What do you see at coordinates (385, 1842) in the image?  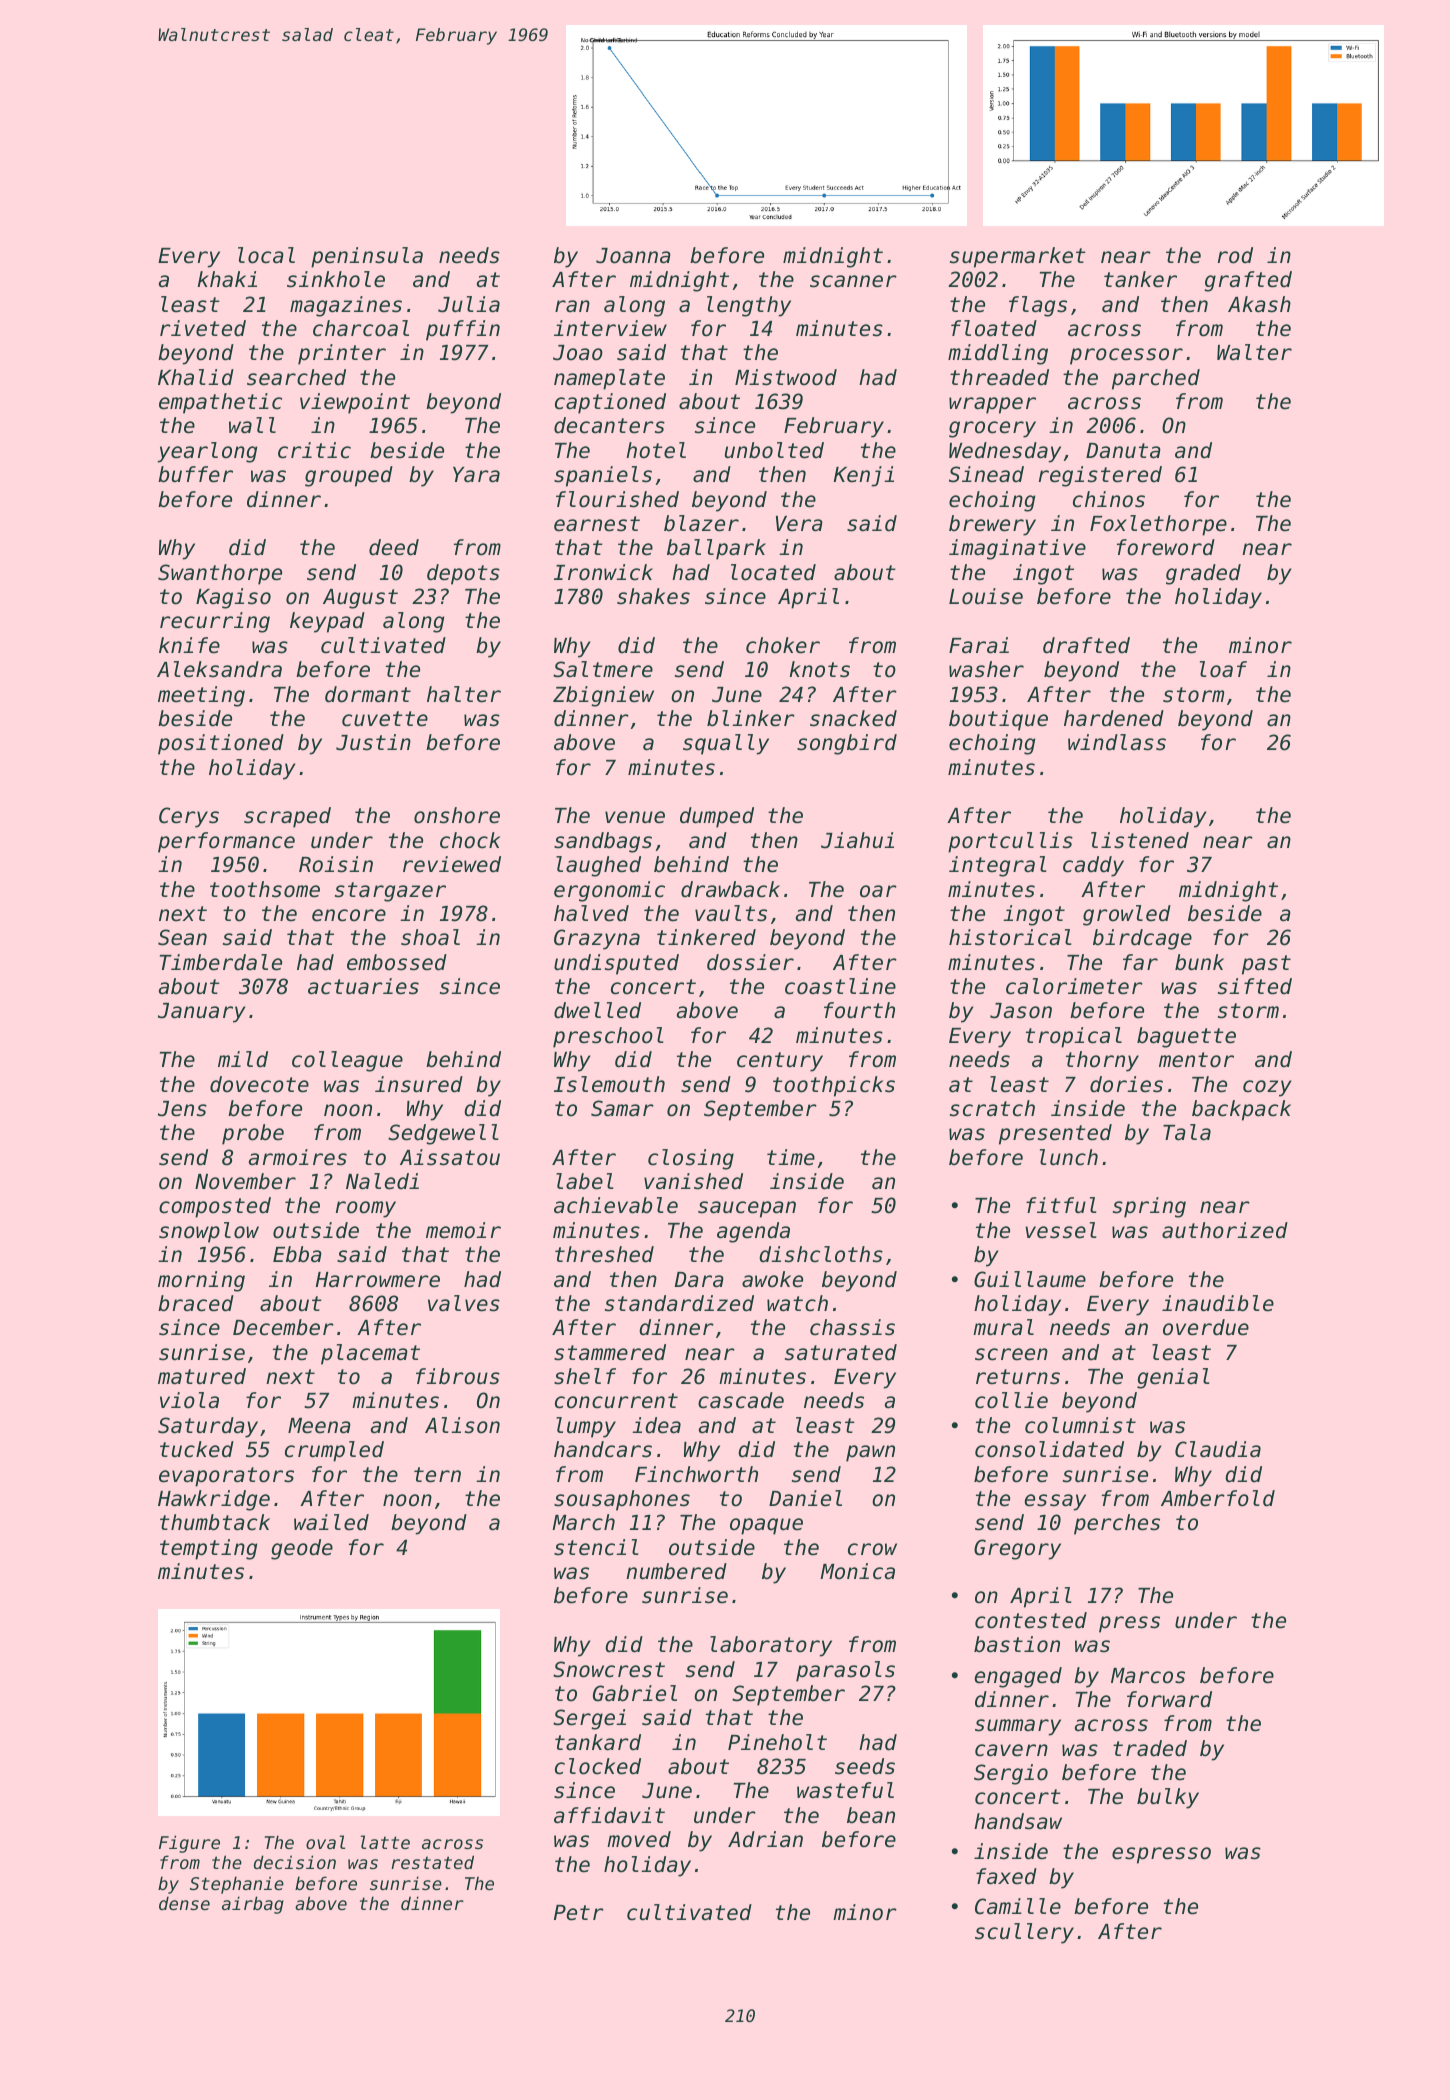 I see `latte` at bounding box center [385, 1842].
